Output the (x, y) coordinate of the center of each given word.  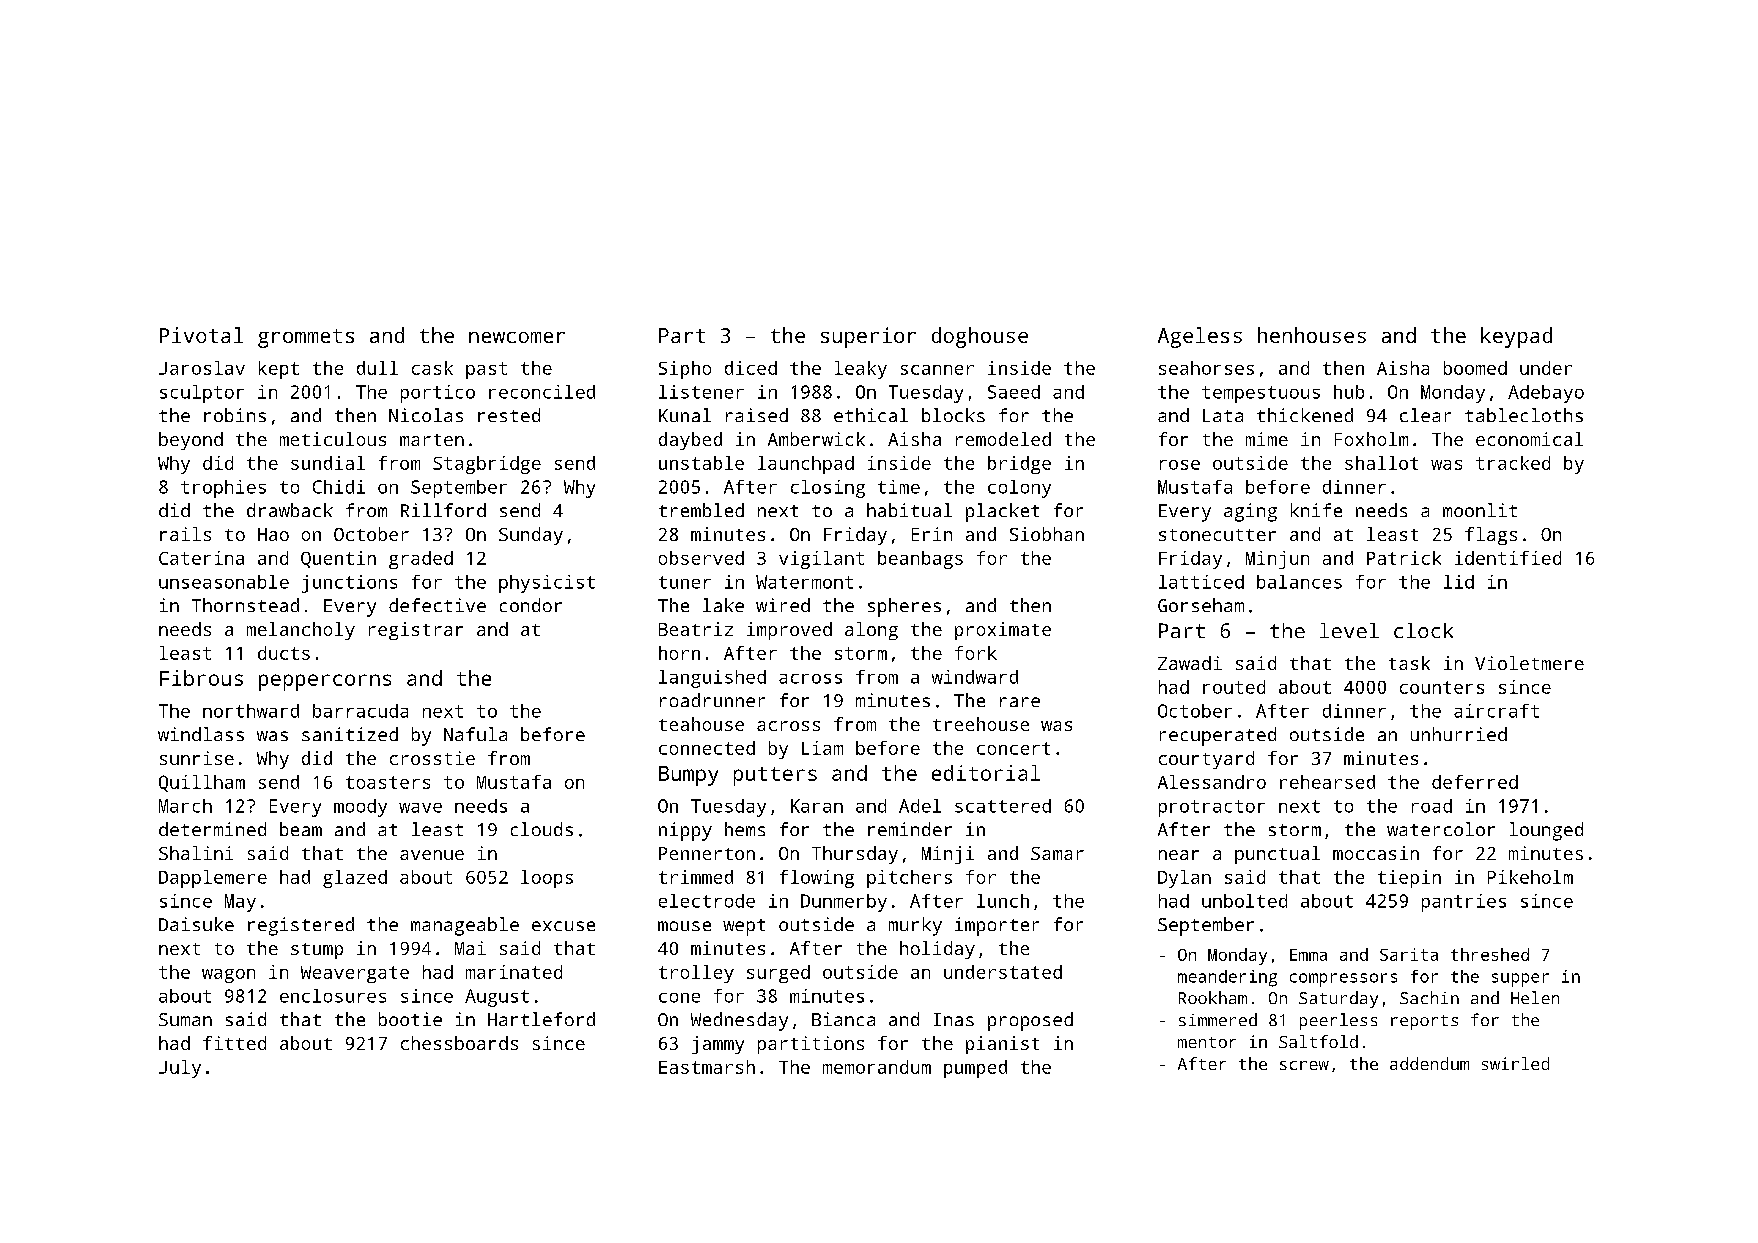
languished (712, 679)
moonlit (1480, 510)
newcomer (517, 337)
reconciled (542, 392)
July (180, 1069)
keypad (1516, 337)
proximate (1003, 631)
